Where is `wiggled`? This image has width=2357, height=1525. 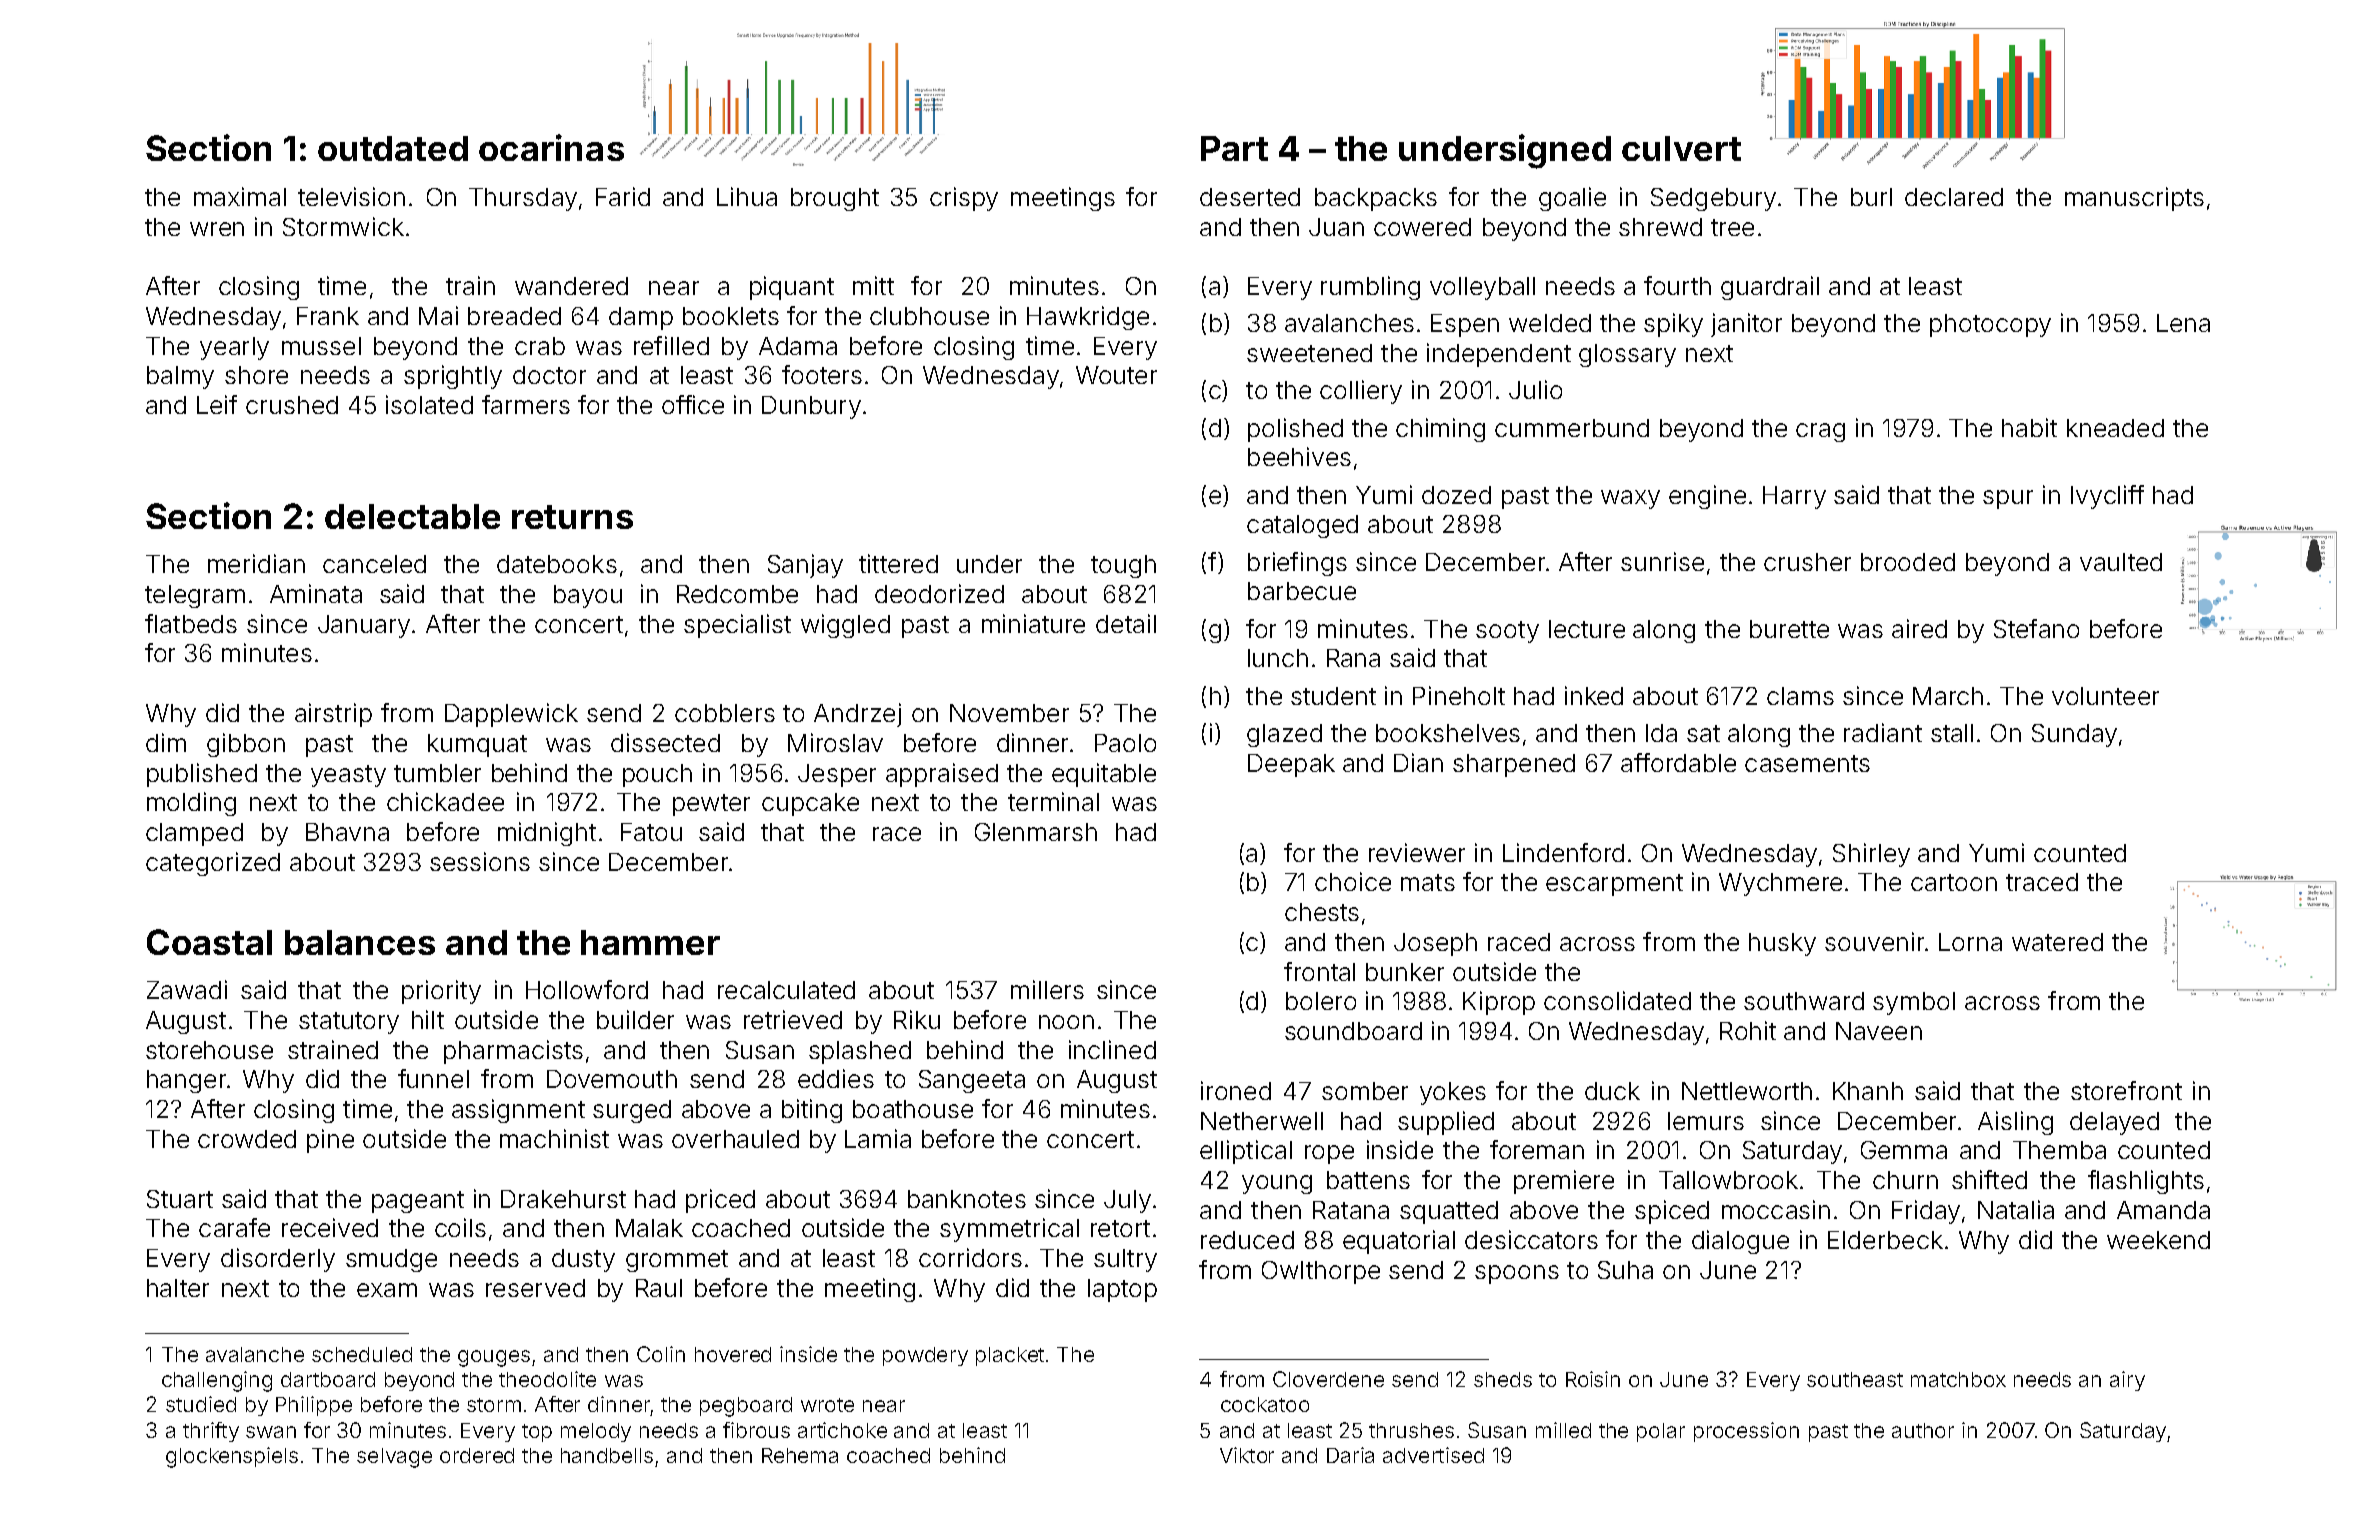 wiggled is located at coordinates (845, 626).
